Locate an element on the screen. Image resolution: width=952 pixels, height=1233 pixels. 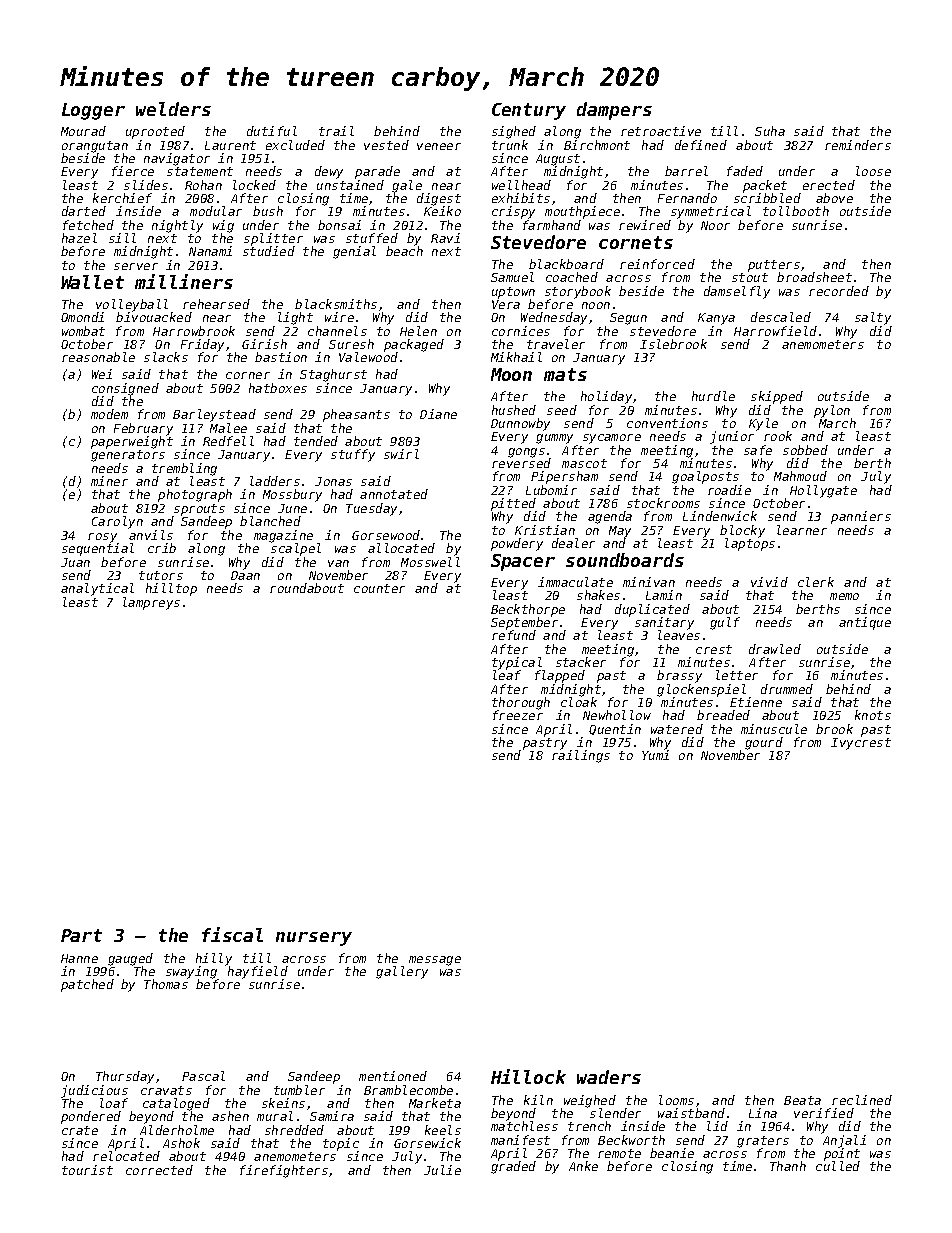
Thomas is located at coordinates (166, 984).
